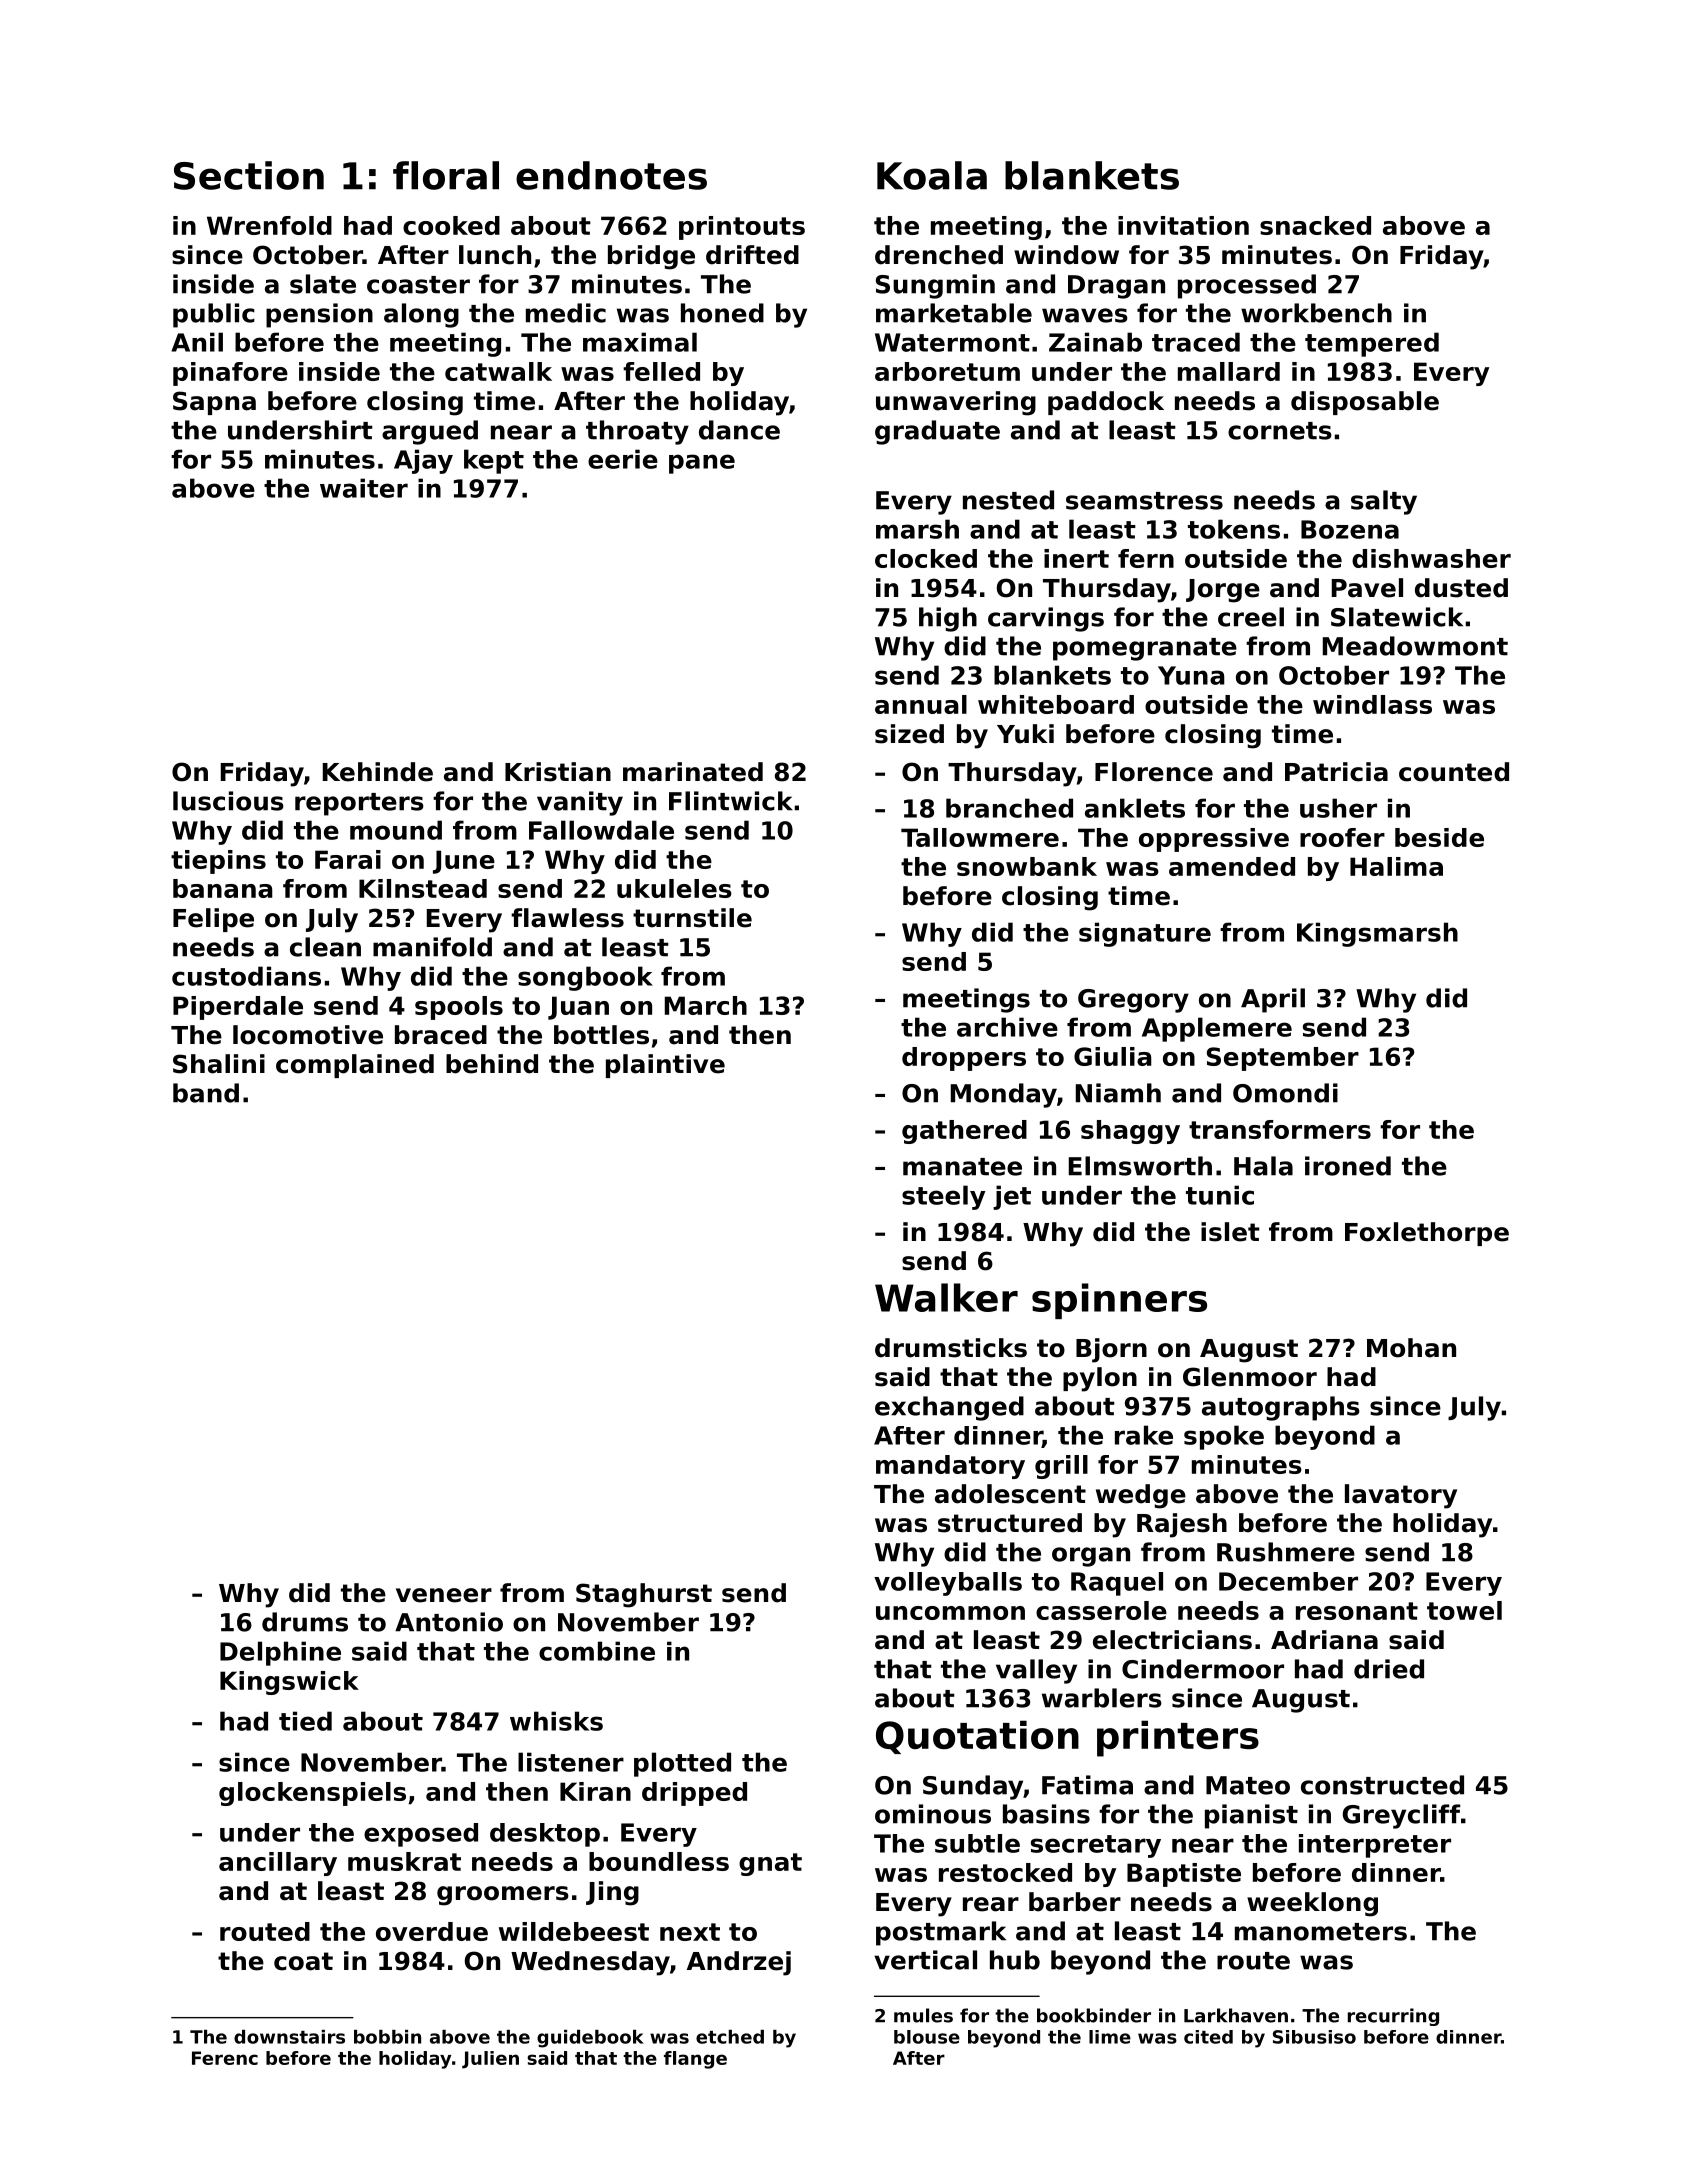 The height and width of the screenshot is (2178, 1683). Describe the element at coordinates (690, 1932) in the screenshot. I see `next` at that location.
